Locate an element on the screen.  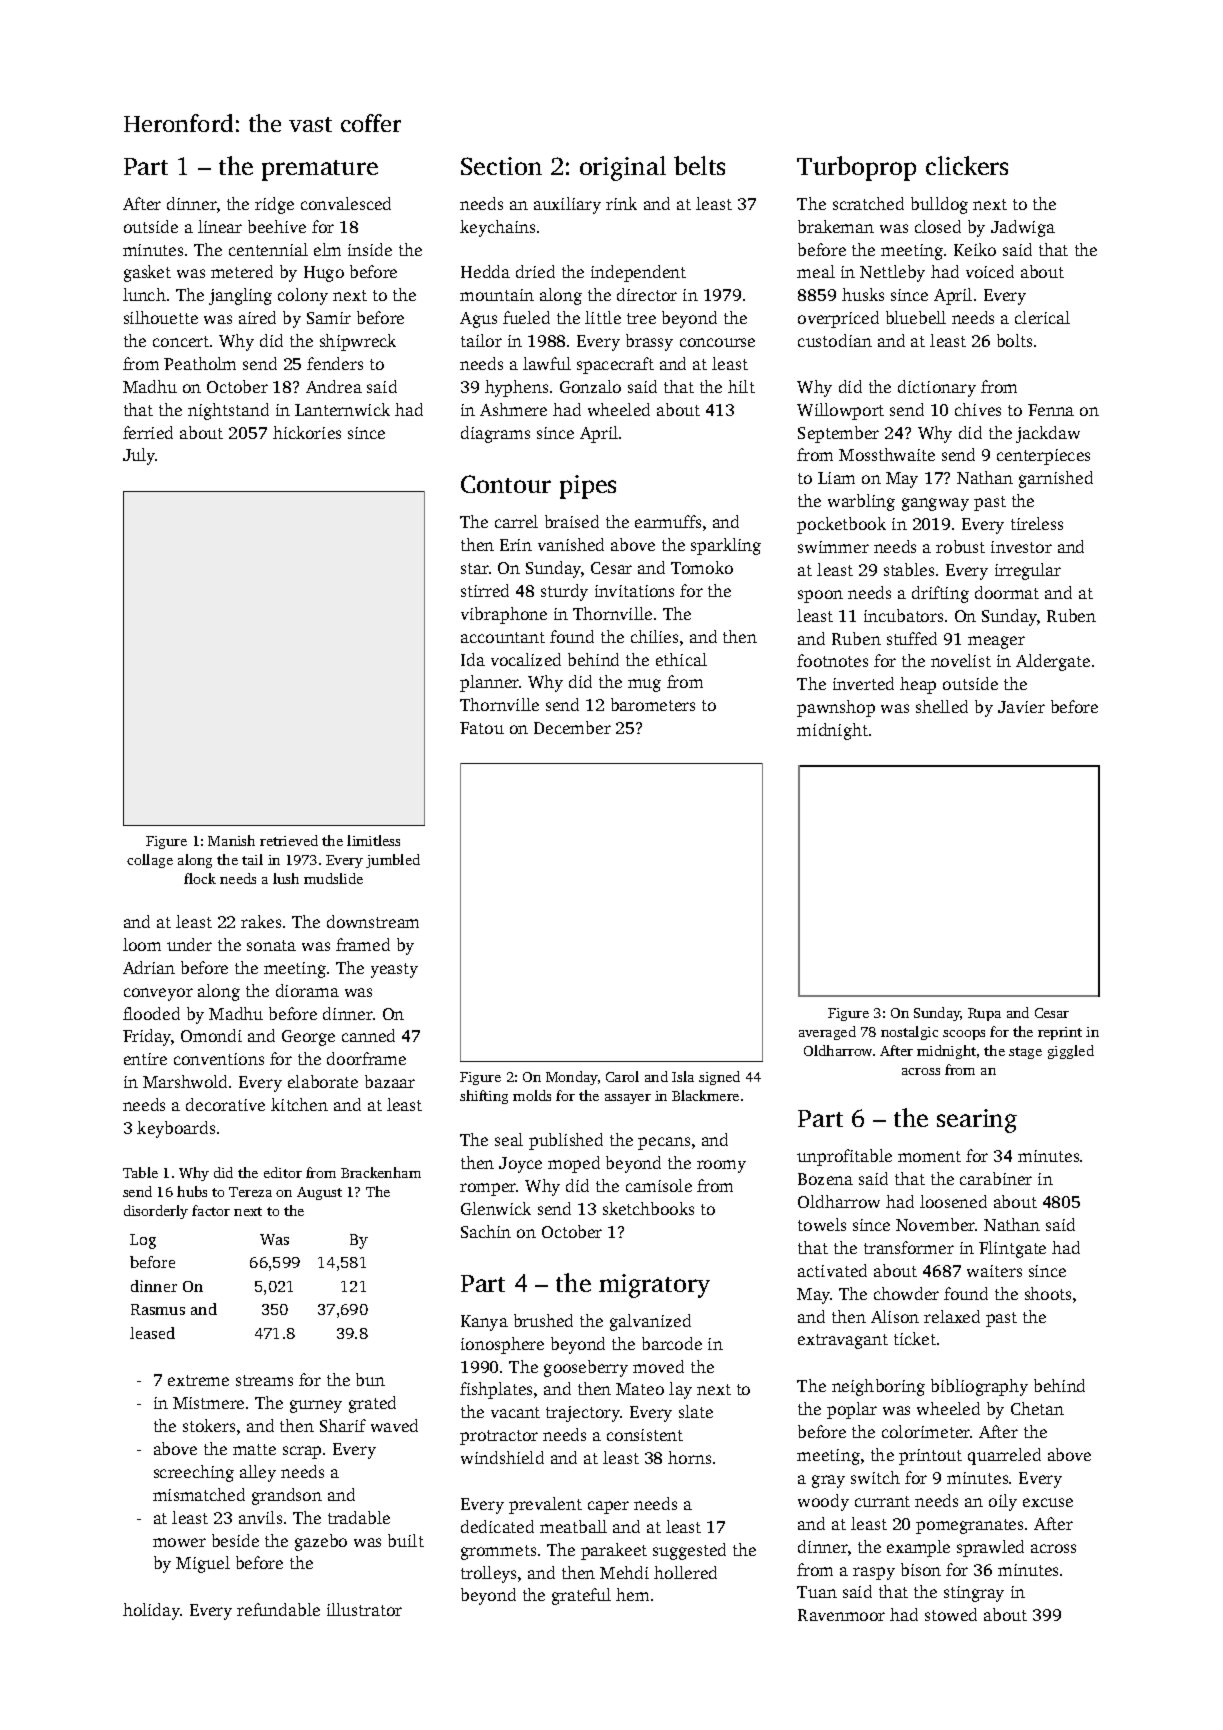
dictionary is located at coordinates (937, 388).
